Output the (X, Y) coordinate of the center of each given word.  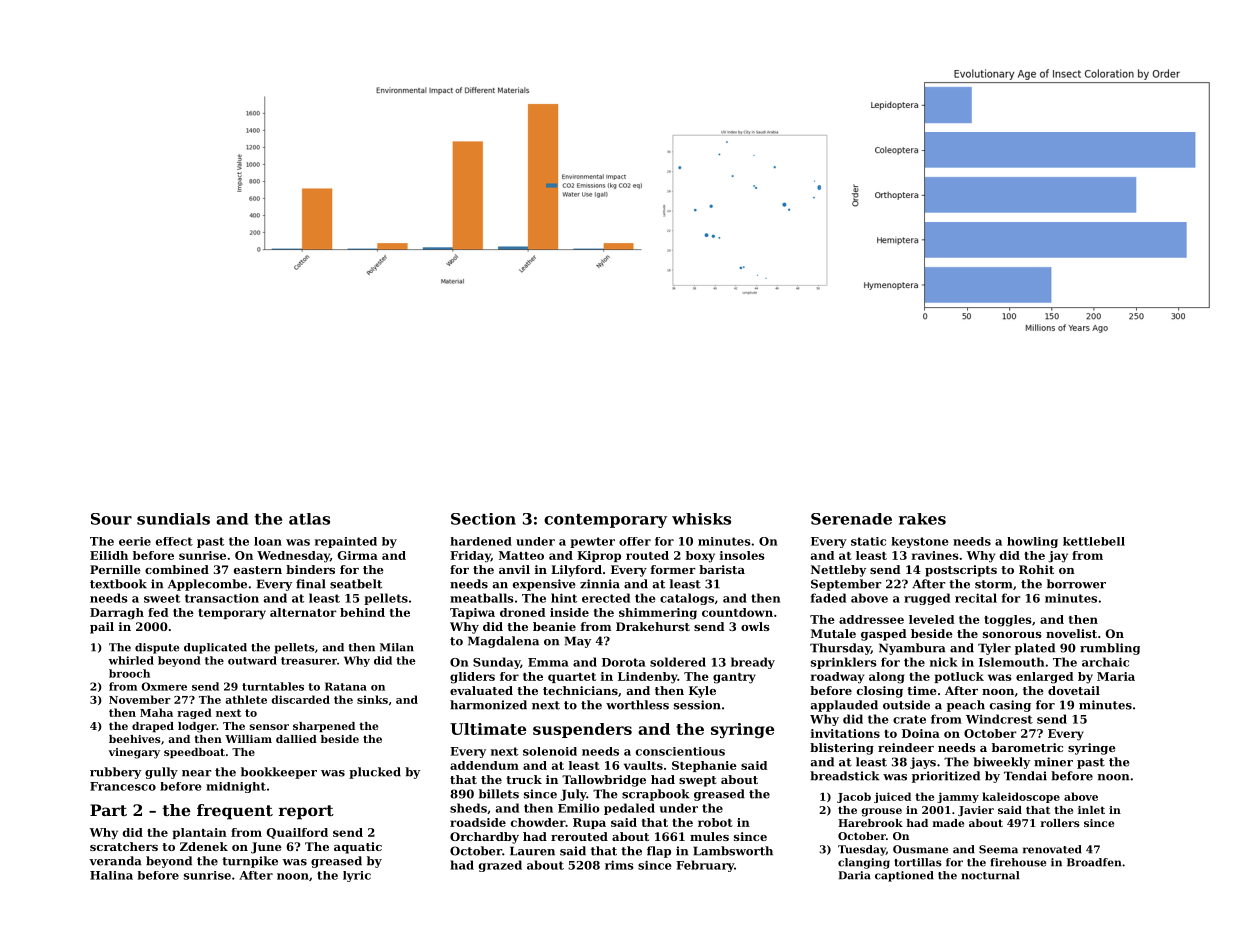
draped (153, 727)
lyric (357, 876)
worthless (637, 705)
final (311, 584)
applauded (844, 706)
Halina (111, 875)
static (868, 541)
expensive (544, 585)
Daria (854, 875)
